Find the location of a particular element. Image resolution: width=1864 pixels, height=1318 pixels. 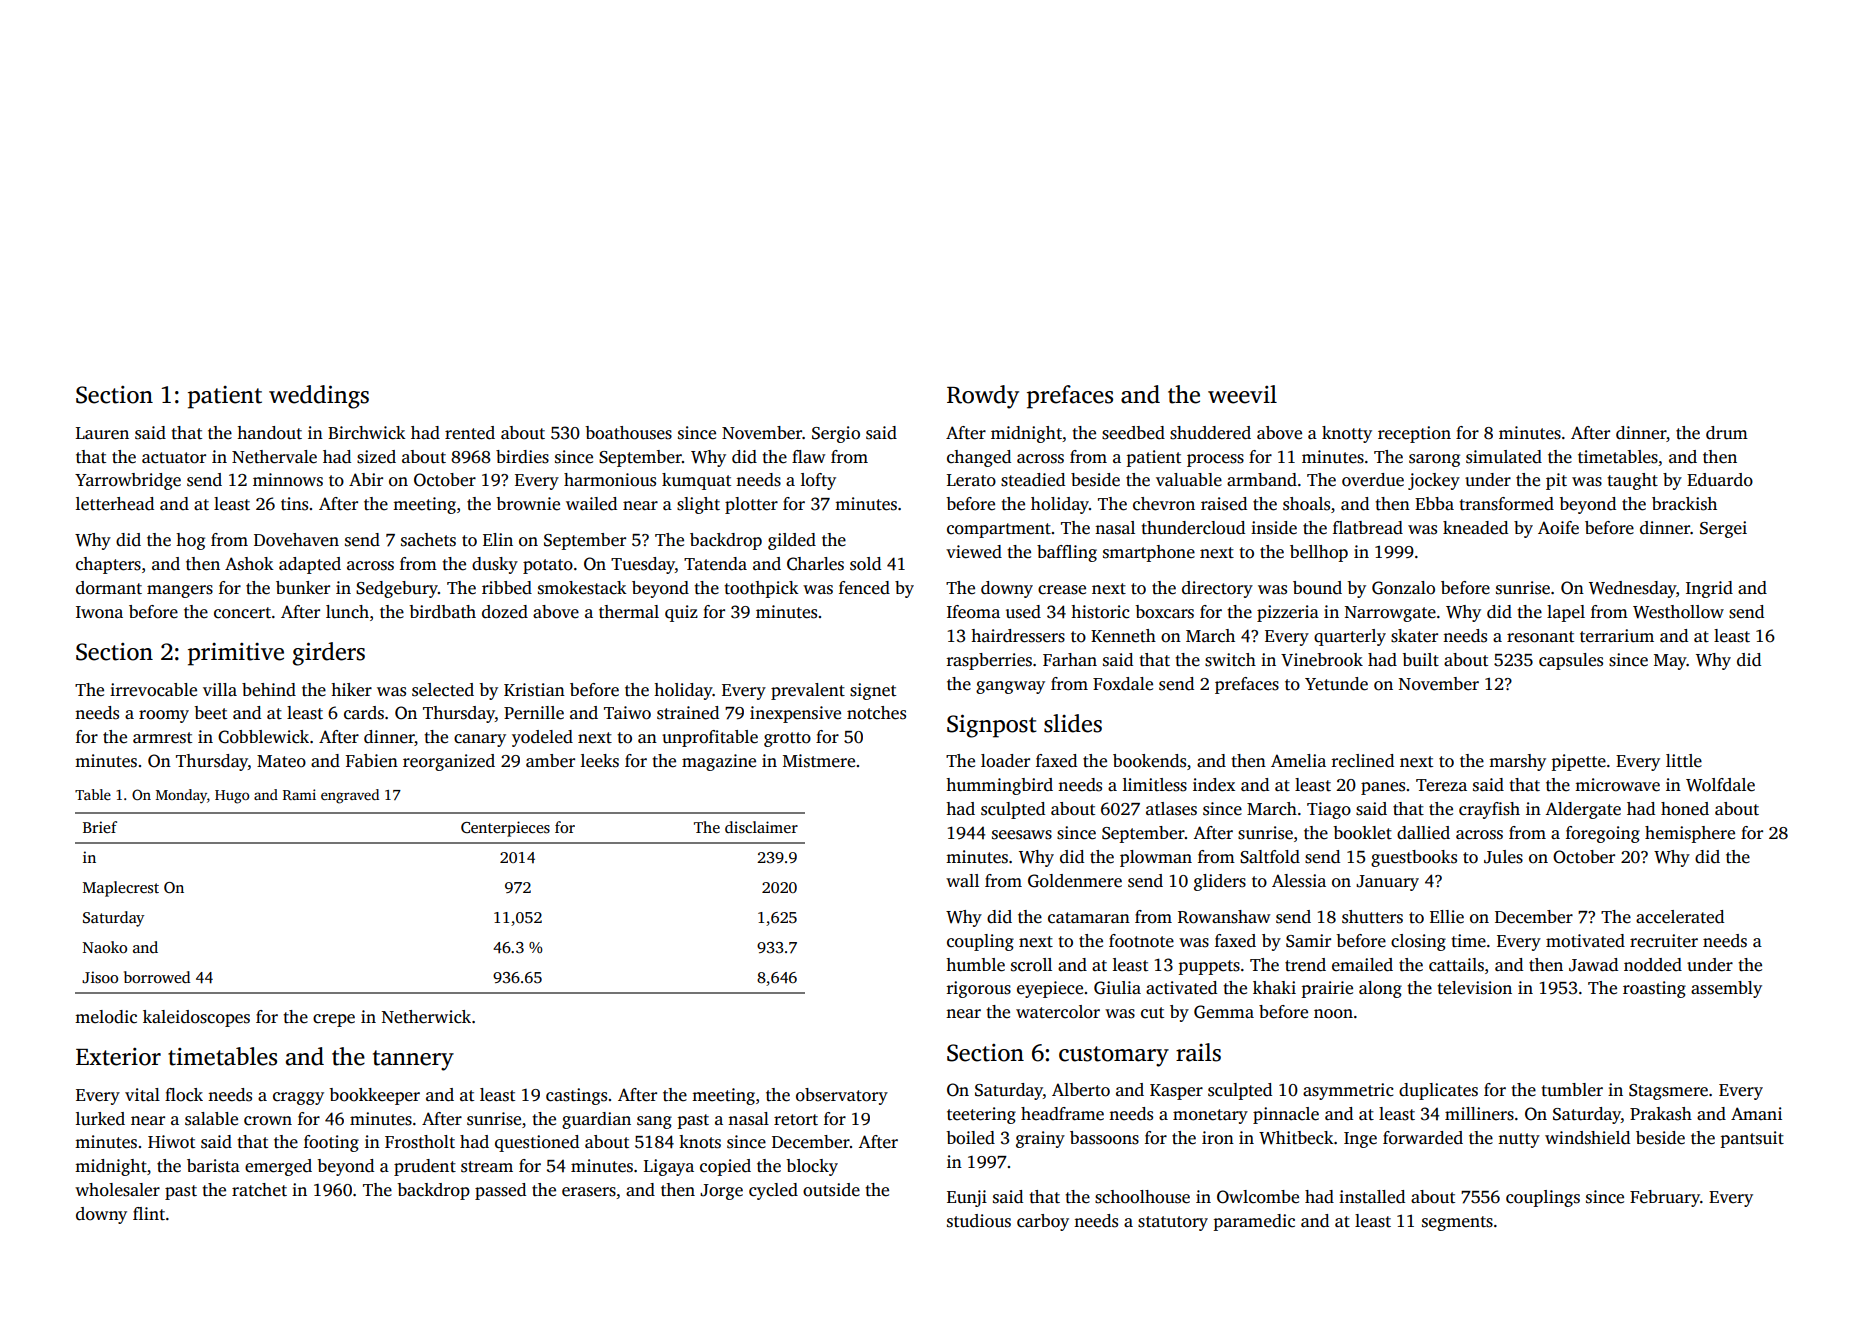

customary is located at coordinates (1114, 1056).
